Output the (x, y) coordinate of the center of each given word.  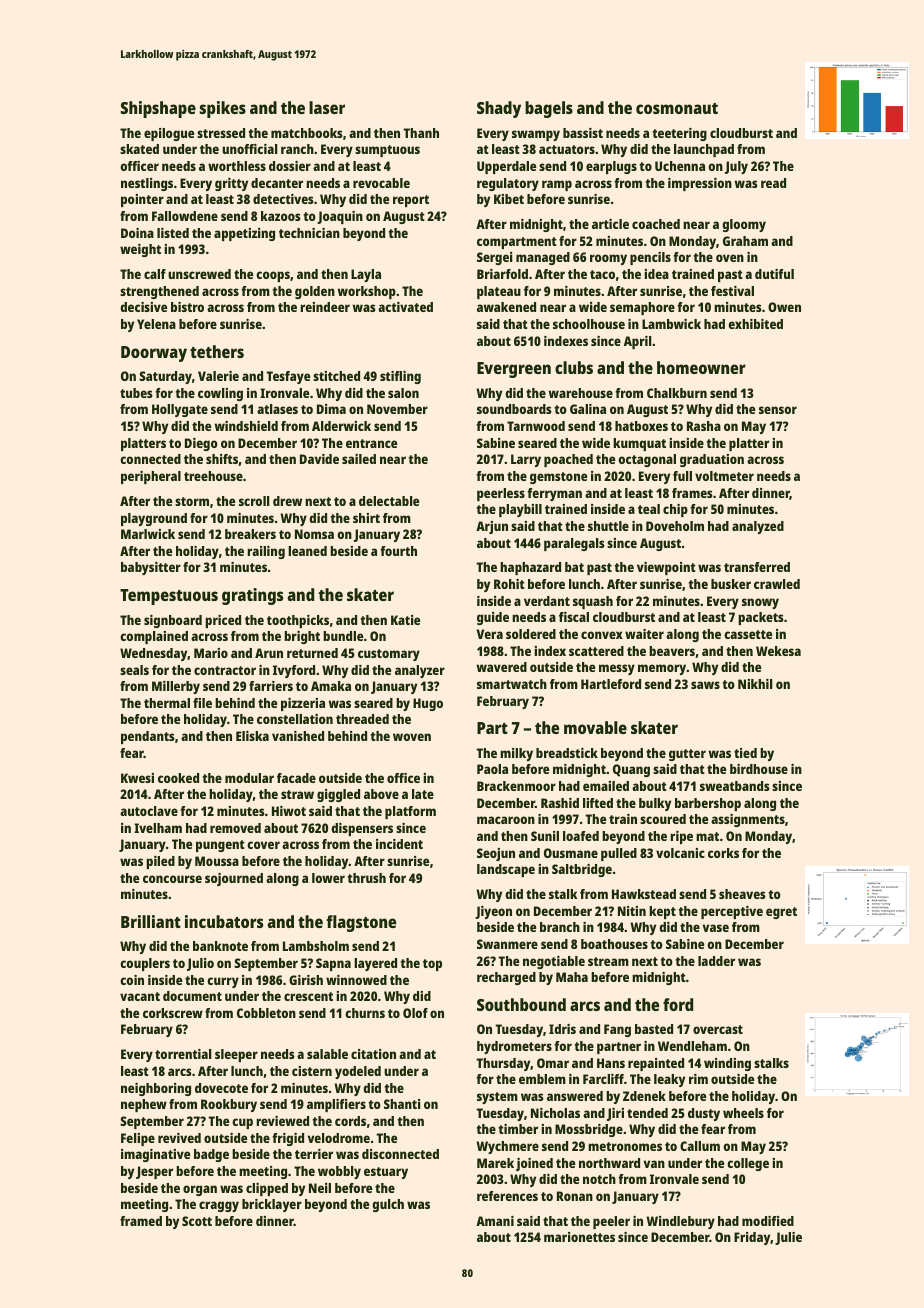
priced (223, 621)
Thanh (421, 133)
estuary (386, 1173)
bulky (655, 804)
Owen (784, 307)
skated (139, 149)
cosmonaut (677, 108)
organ (200, 1190)
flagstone (361, 923)
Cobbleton (266, 1013)
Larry (526, 460)
